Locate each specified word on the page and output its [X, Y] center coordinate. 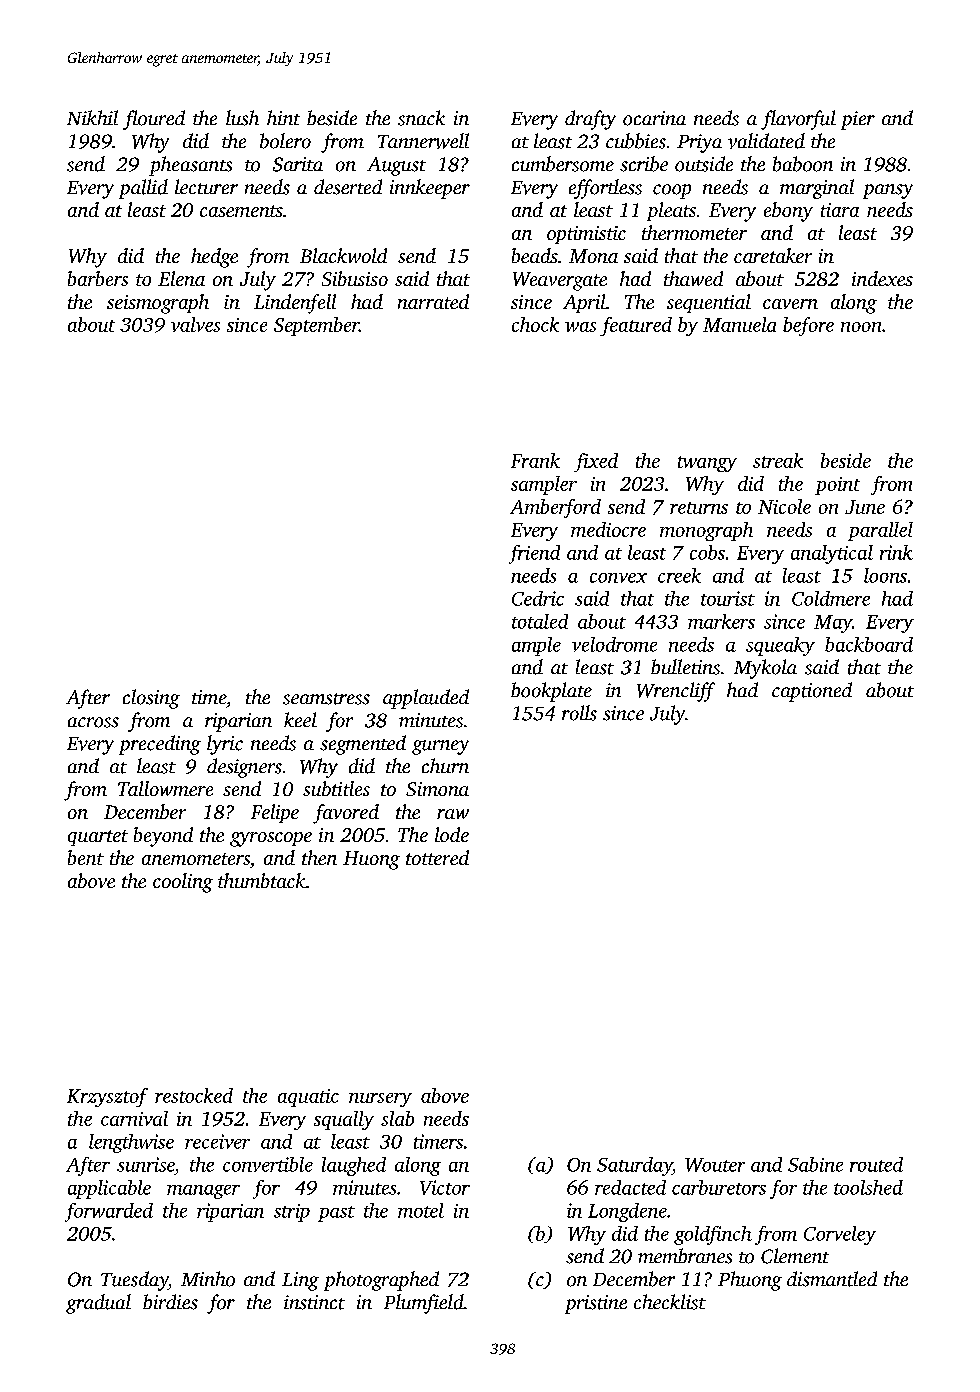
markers [721, 621]
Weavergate [560, 281]
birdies [170, 1302]
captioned [812, 692]
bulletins [685, 667]
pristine [596, 1304]
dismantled [832, 1279]
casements [241, 211]
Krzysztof [107, 1097]
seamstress [326, 699]
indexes [882, 278]
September [316, 326]
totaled [540, 621]
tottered [437, 857]
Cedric [538, 598]
